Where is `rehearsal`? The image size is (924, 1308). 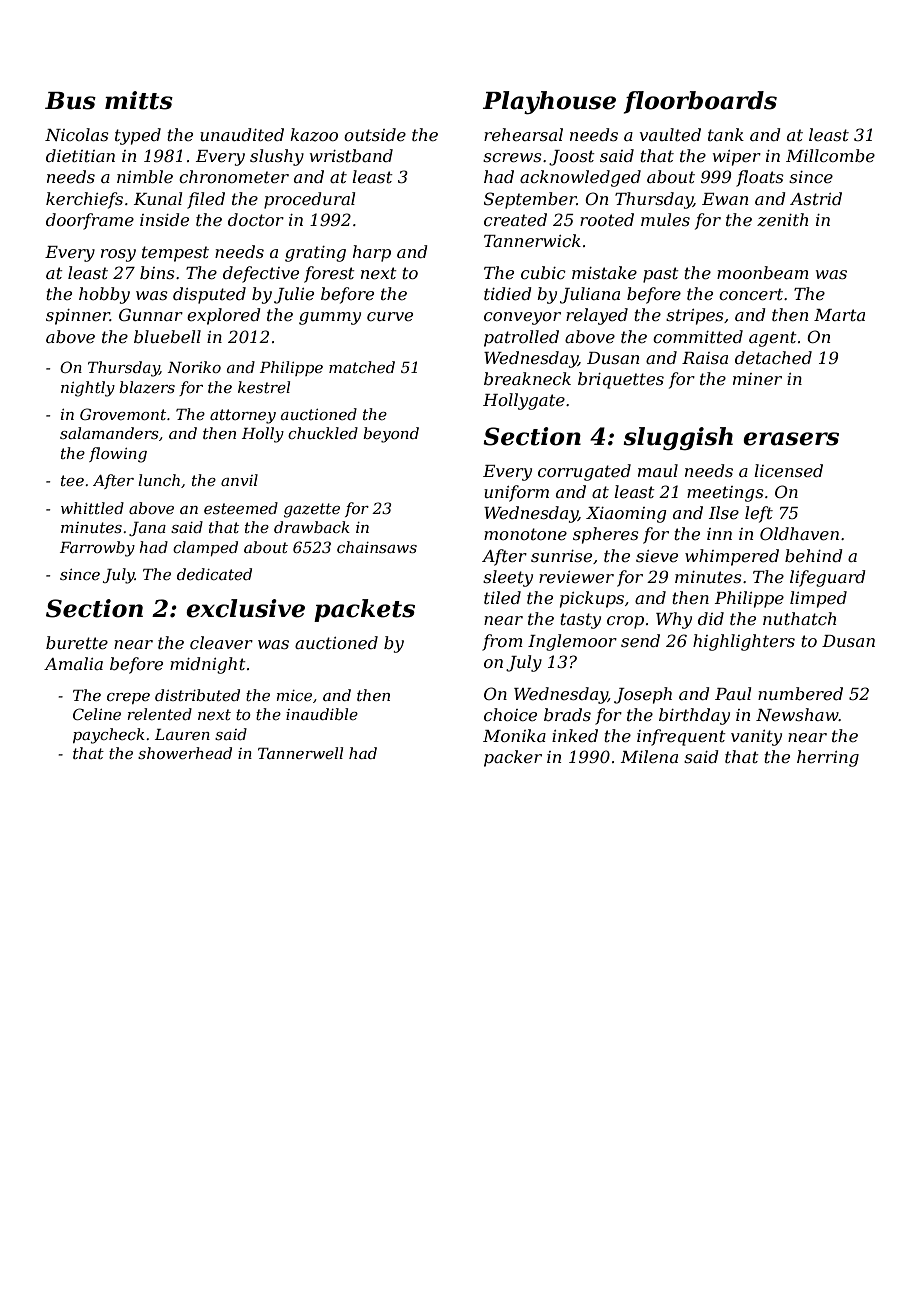
rehearsal is located at coordinates (523, 134).
